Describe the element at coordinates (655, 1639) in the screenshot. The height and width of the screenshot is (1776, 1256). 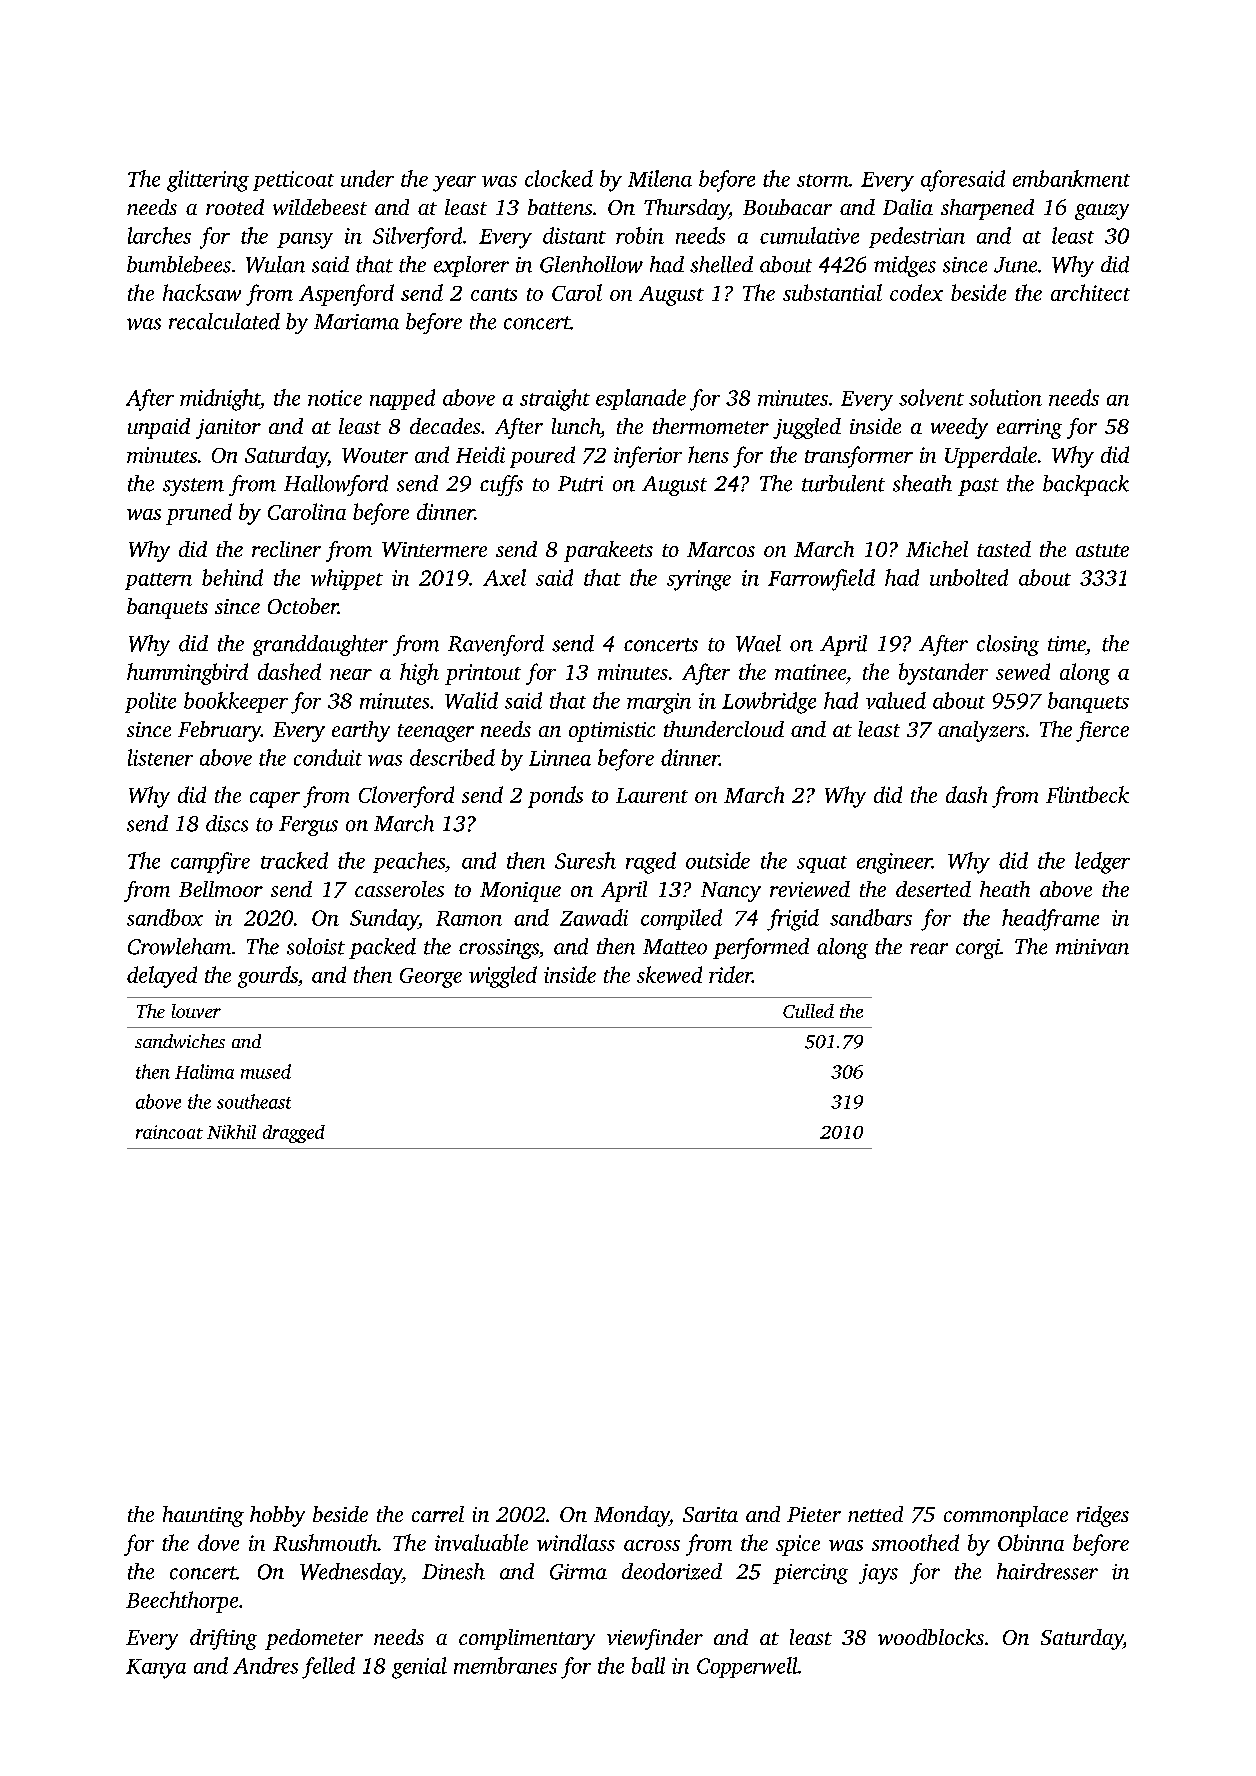
I see `viewfinder` at that location.
